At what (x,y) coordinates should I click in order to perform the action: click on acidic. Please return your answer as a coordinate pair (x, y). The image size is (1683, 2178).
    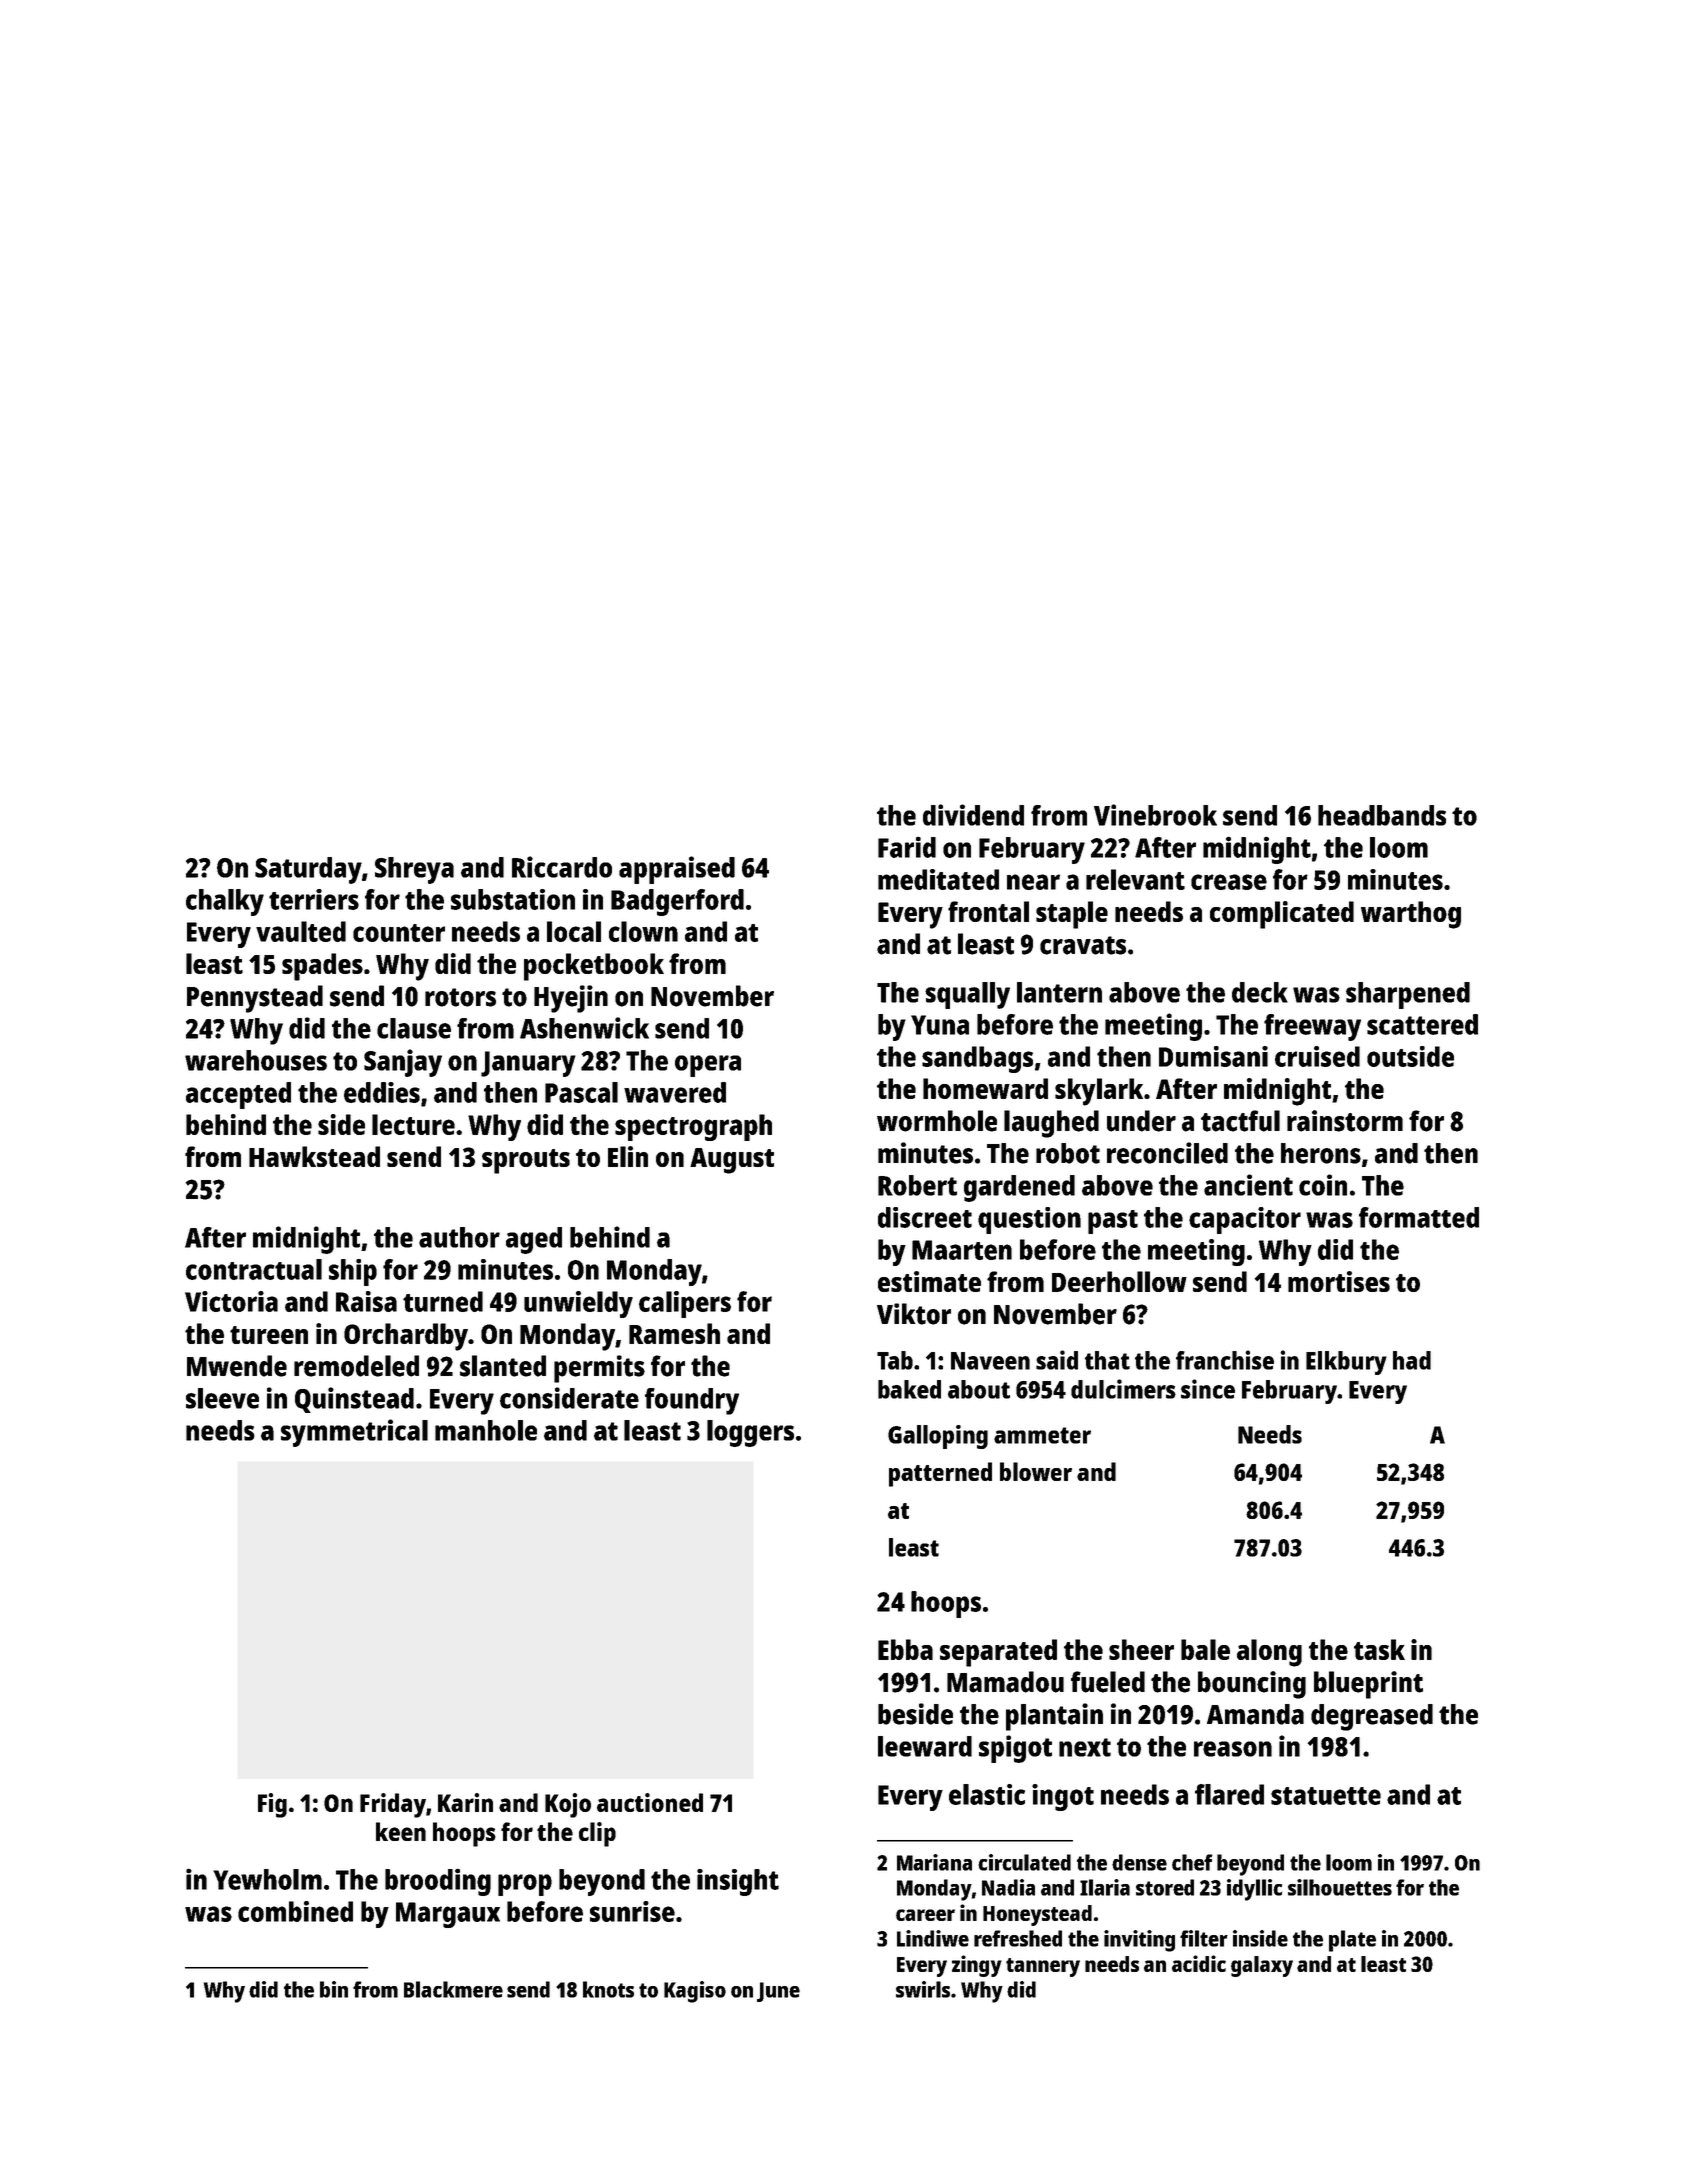
    Looking at the image, I should click on (1199, 1963).
